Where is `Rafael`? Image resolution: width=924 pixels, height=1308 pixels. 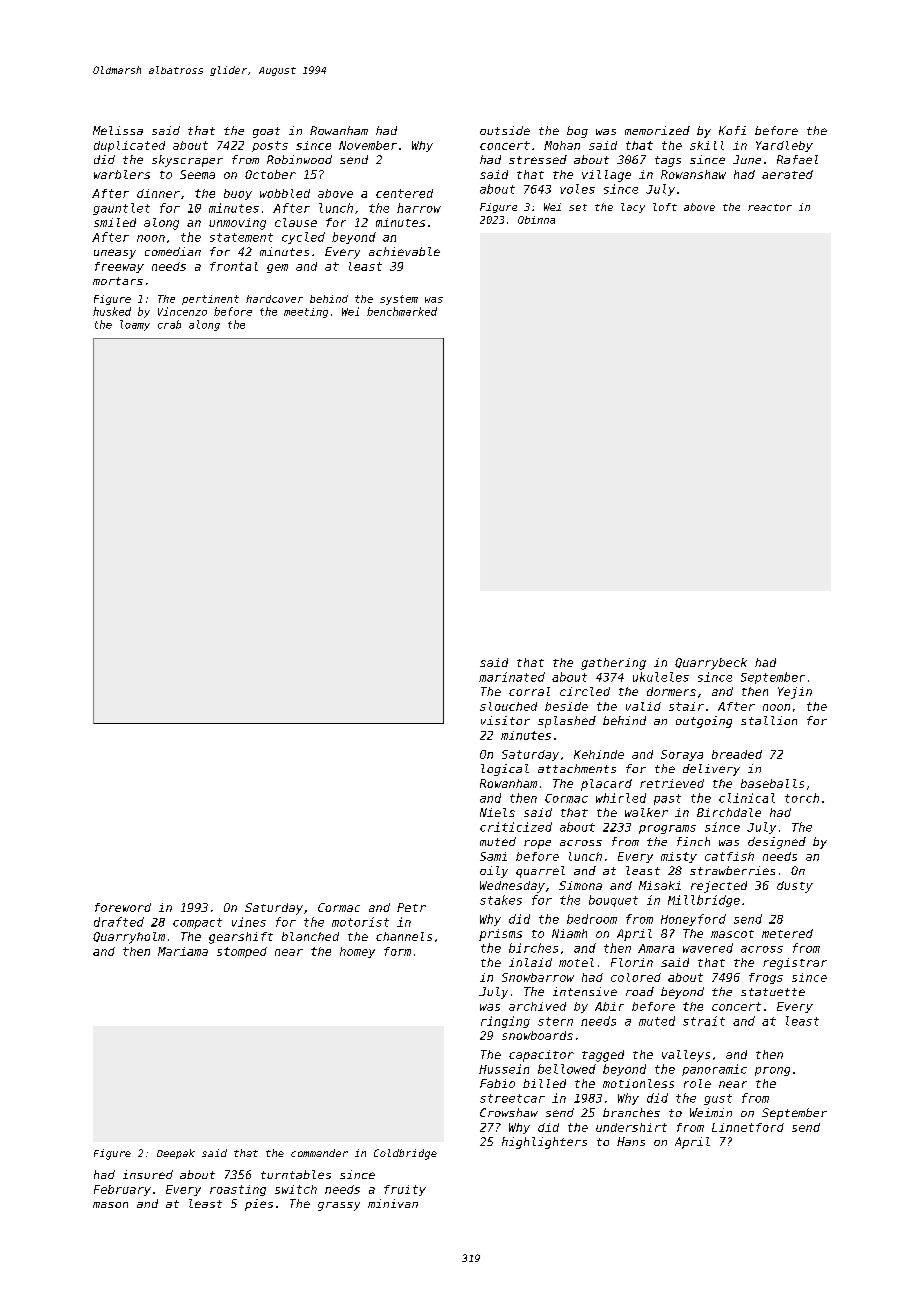
Rafael is located at coordinates (797, 159).
